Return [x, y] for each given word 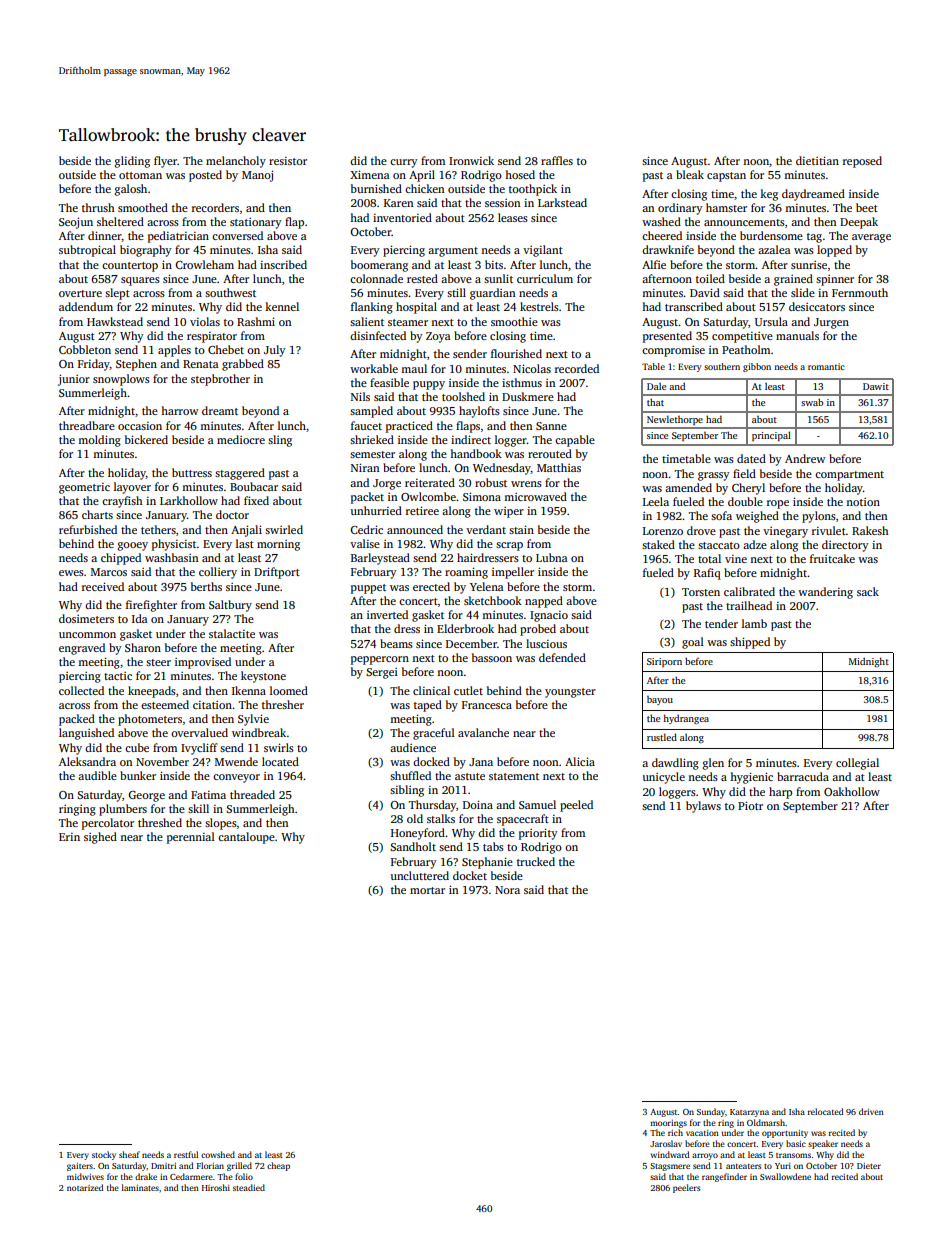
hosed [520, 174]
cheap [278, 1166]
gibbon [757, 367]
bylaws [703, 807]
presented [667, 337]
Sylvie [253, 720]
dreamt [220, 410]
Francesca [487, 705]
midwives [85, 1176]
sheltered [120, 221]
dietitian [817, 160]
